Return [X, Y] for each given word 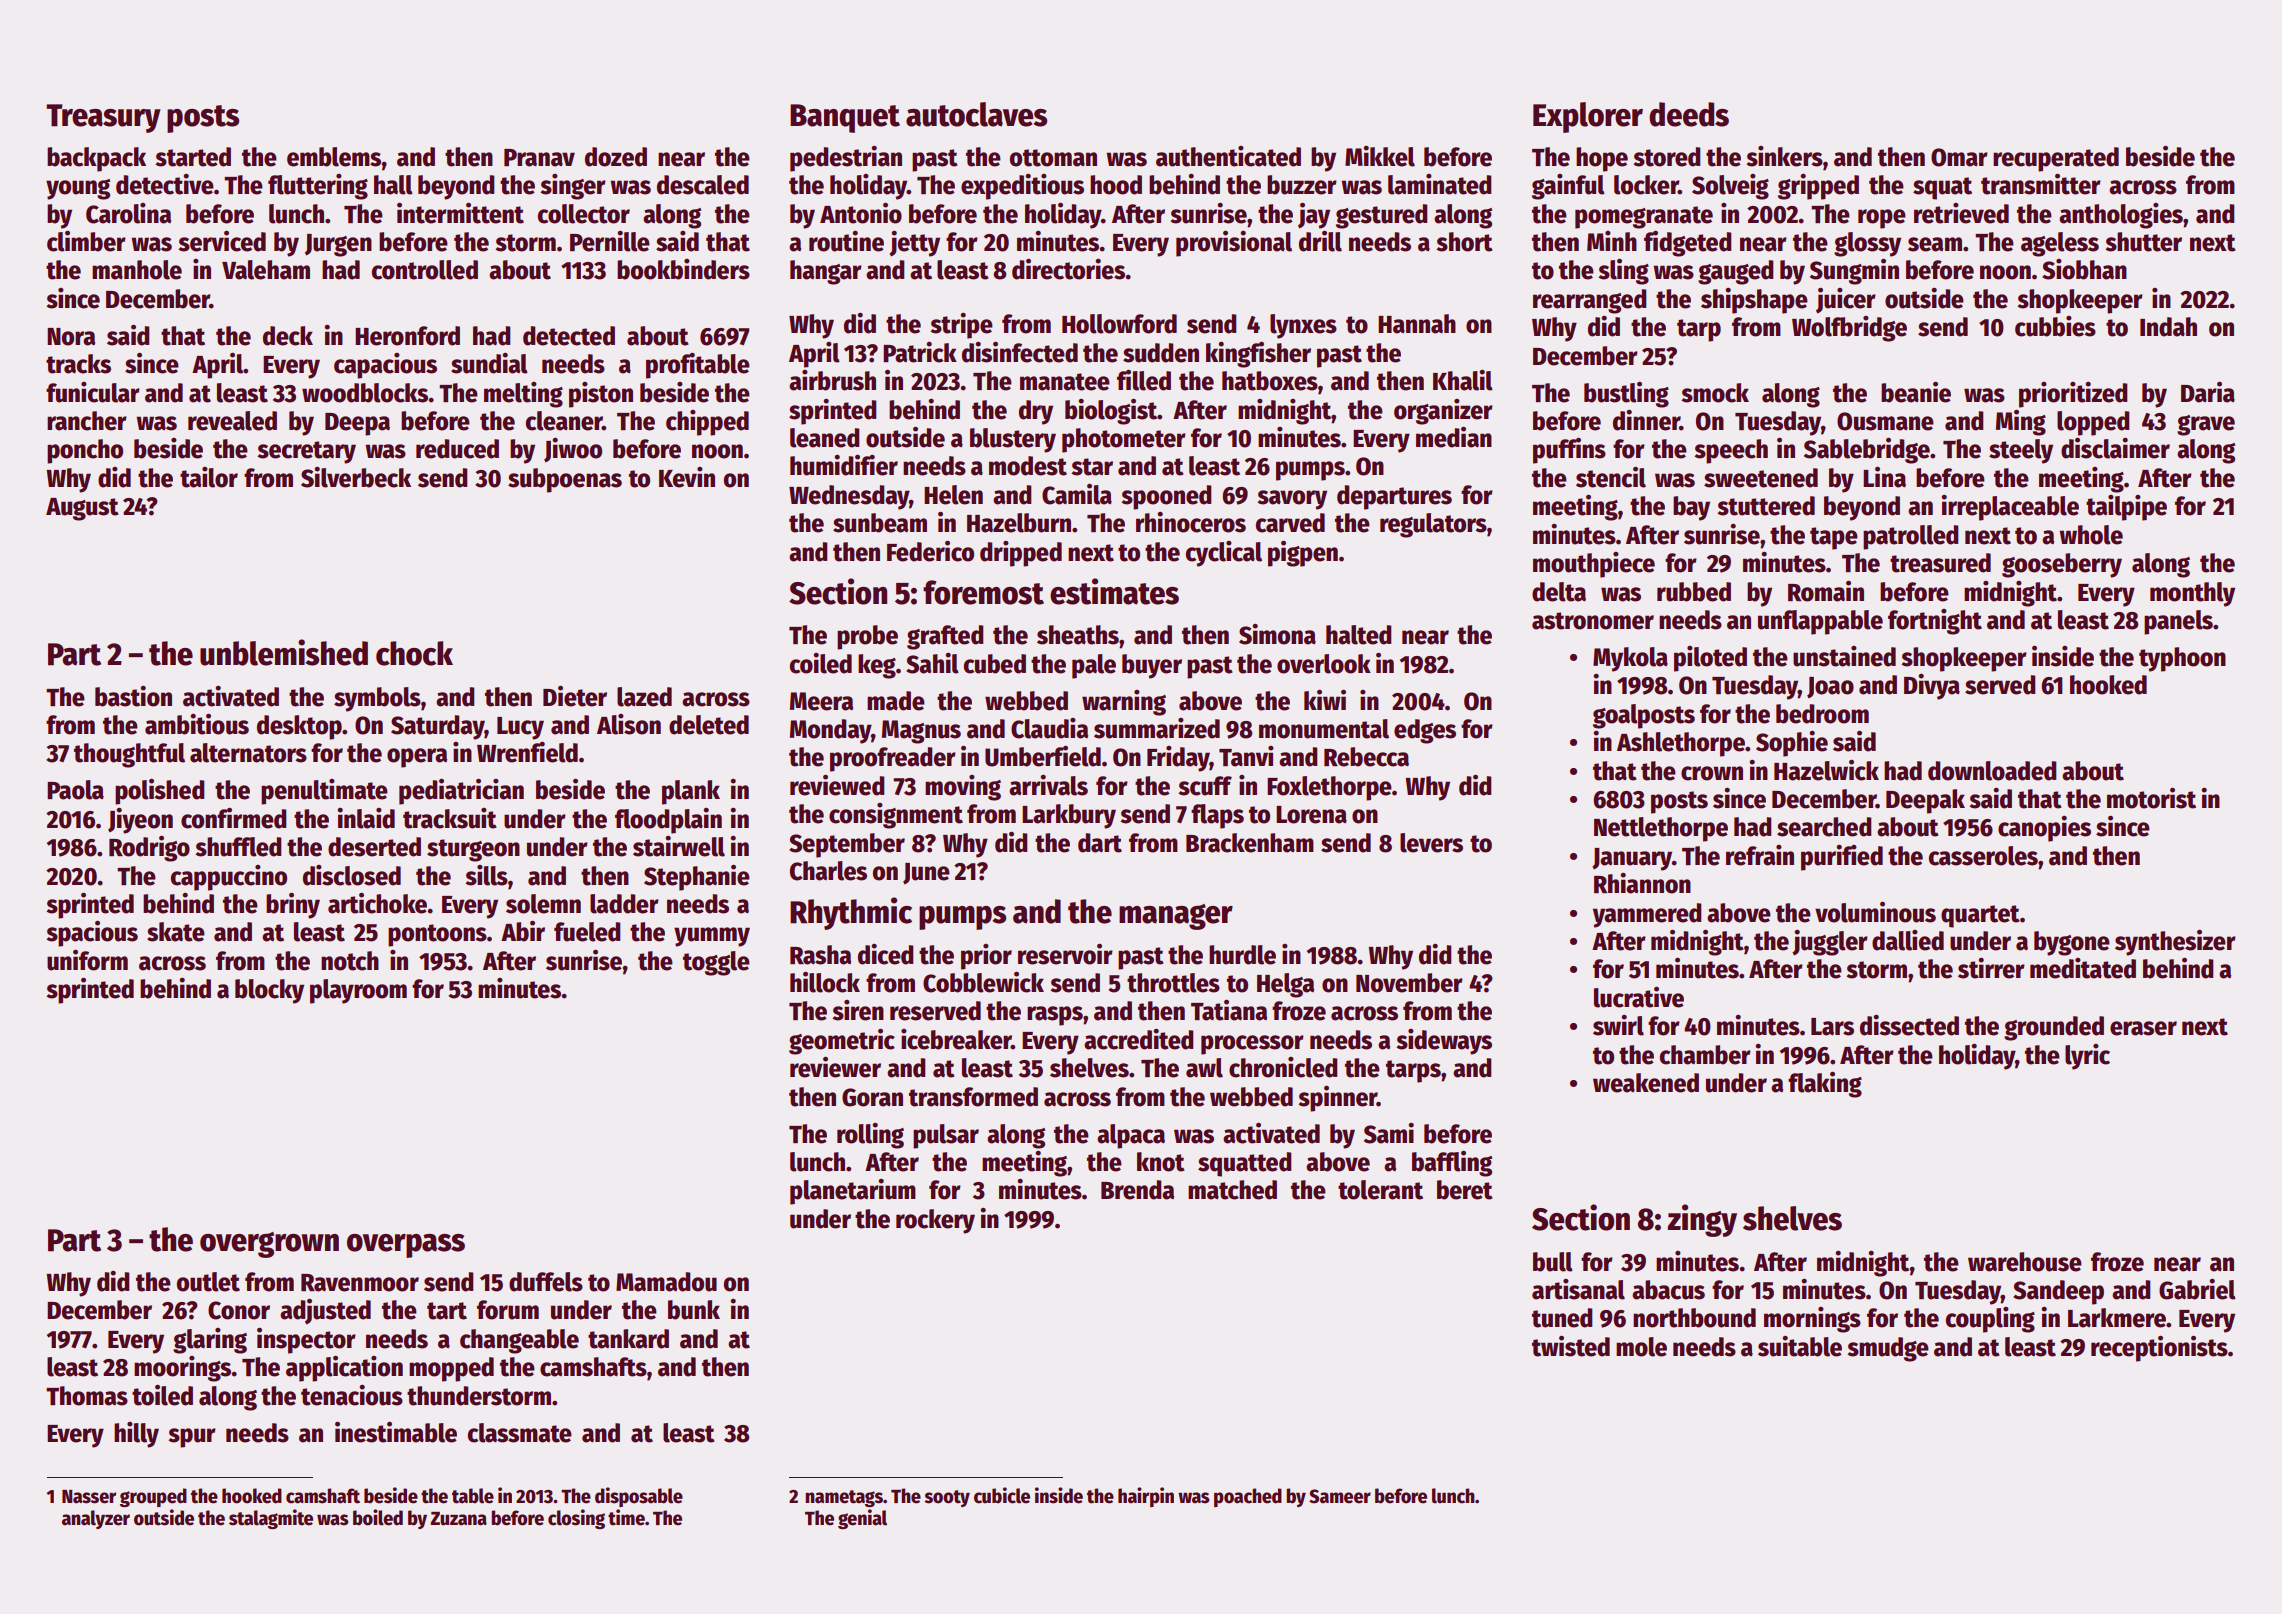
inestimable [396, 1432]
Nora [71, 337]
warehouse [2025, 1262]
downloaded [1992, 771]
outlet [208, 1282]
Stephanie [697, 878]
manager [1176, 917]
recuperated [2056, 159]
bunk [694, 1310]
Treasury [103, 118]
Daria [2208, 392]
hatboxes [1270, 381]
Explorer [1588, 117]
